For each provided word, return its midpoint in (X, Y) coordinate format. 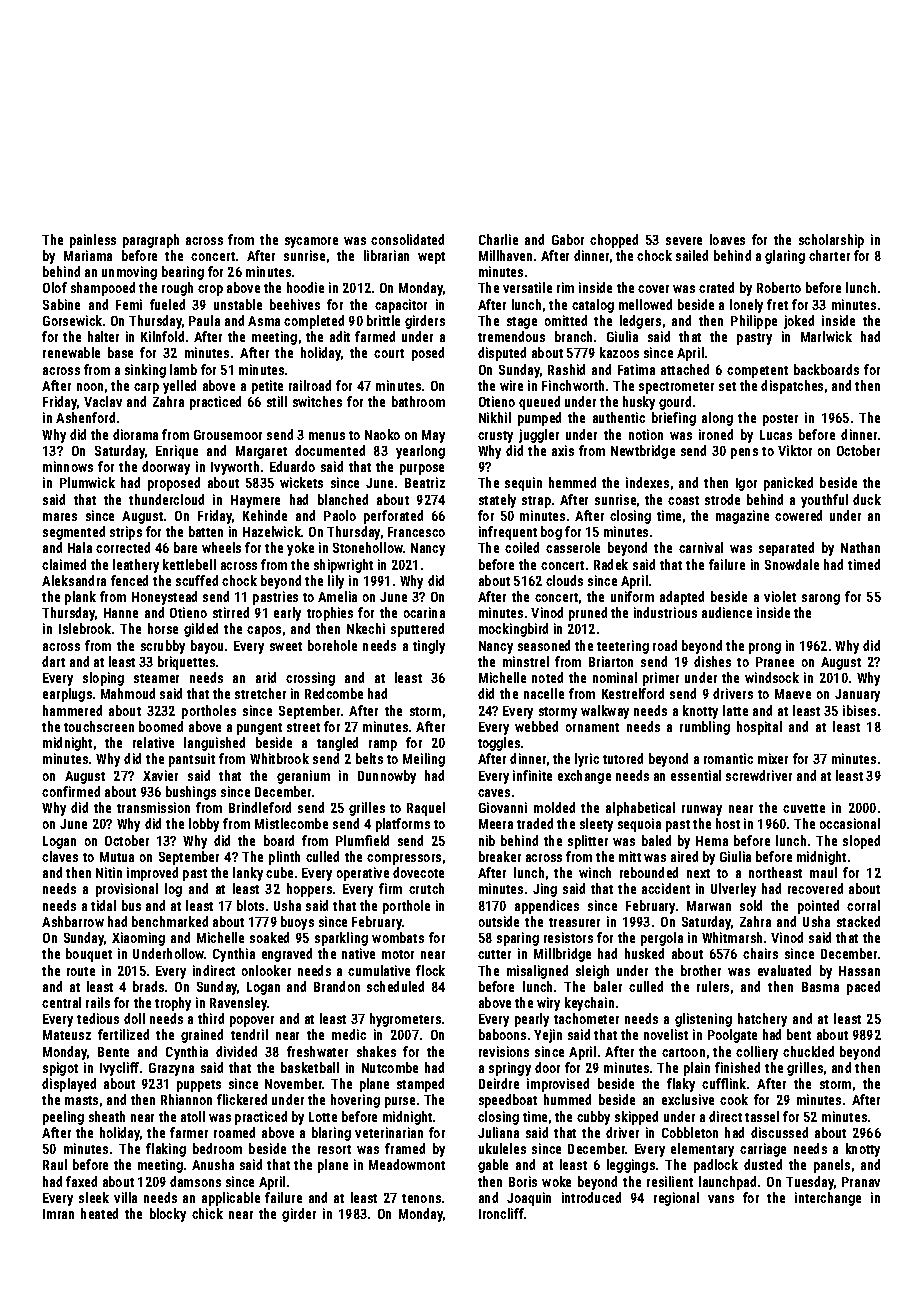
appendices (547, 907)
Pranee (775, 662)
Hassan (859, 971)
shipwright (343, 566)
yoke (300, 549)
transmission (153, 807)
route (81, 971)
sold (751, 905)
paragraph (151, 241)
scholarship (831, 241)
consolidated (407, 239)
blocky (168, 1215)
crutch (426, 888)
